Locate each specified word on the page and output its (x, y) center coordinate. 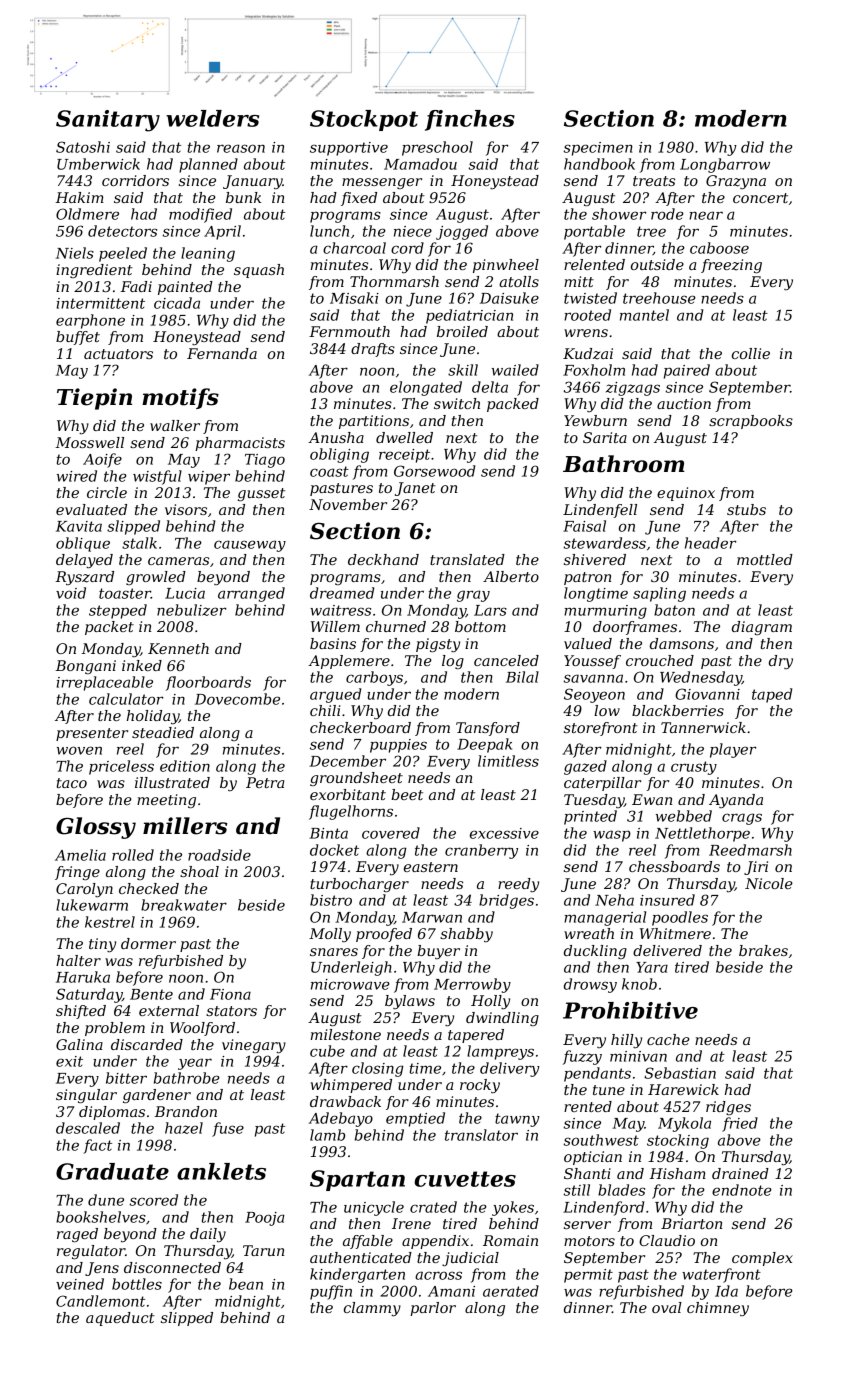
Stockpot (364, 120)
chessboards (674, 866)
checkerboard (360, 727)
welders (212, 118)
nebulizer (192, 610)
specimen (598, 149)
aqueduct (120, 1319)
